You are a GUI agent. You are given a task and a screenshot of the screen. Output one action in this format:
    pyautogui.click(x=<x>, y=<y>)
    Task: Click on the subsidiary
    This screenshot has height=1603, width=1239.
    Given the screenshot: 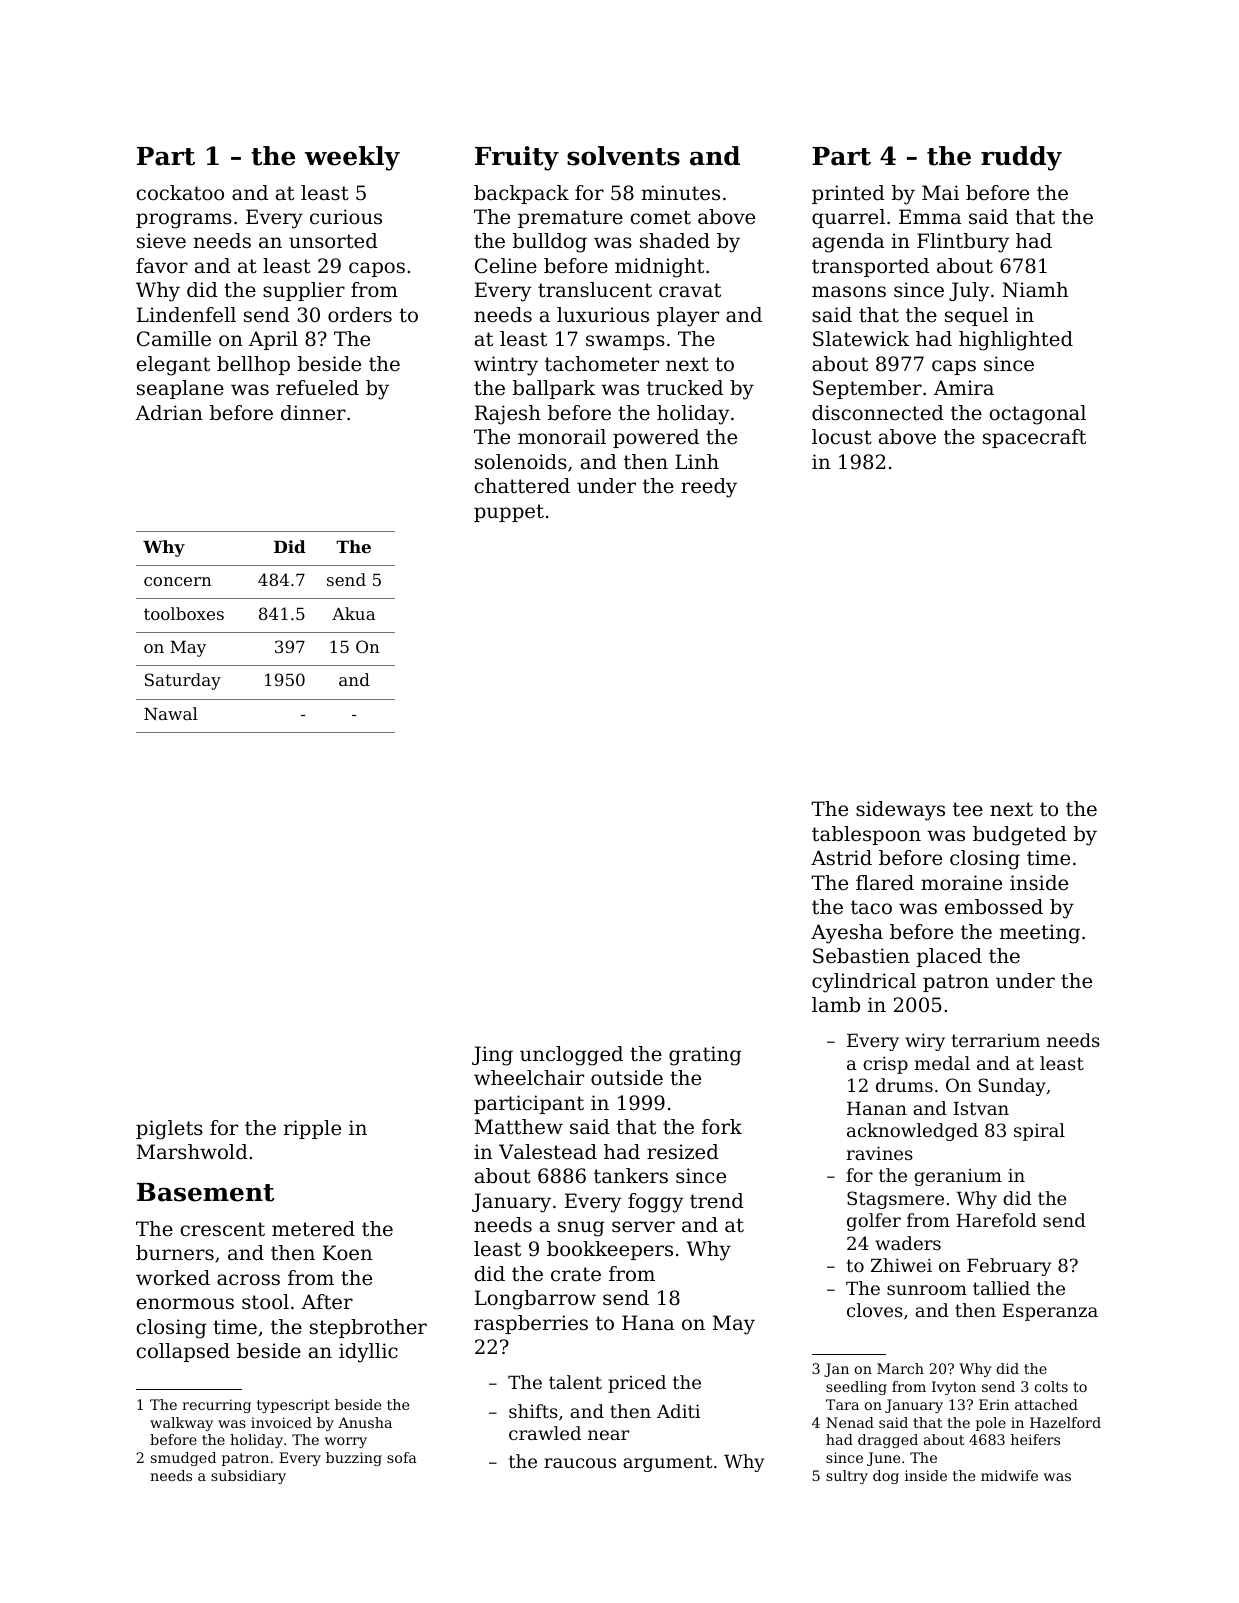 What is the action you would take?
    pyautogui.click(x=248, y=1477)
